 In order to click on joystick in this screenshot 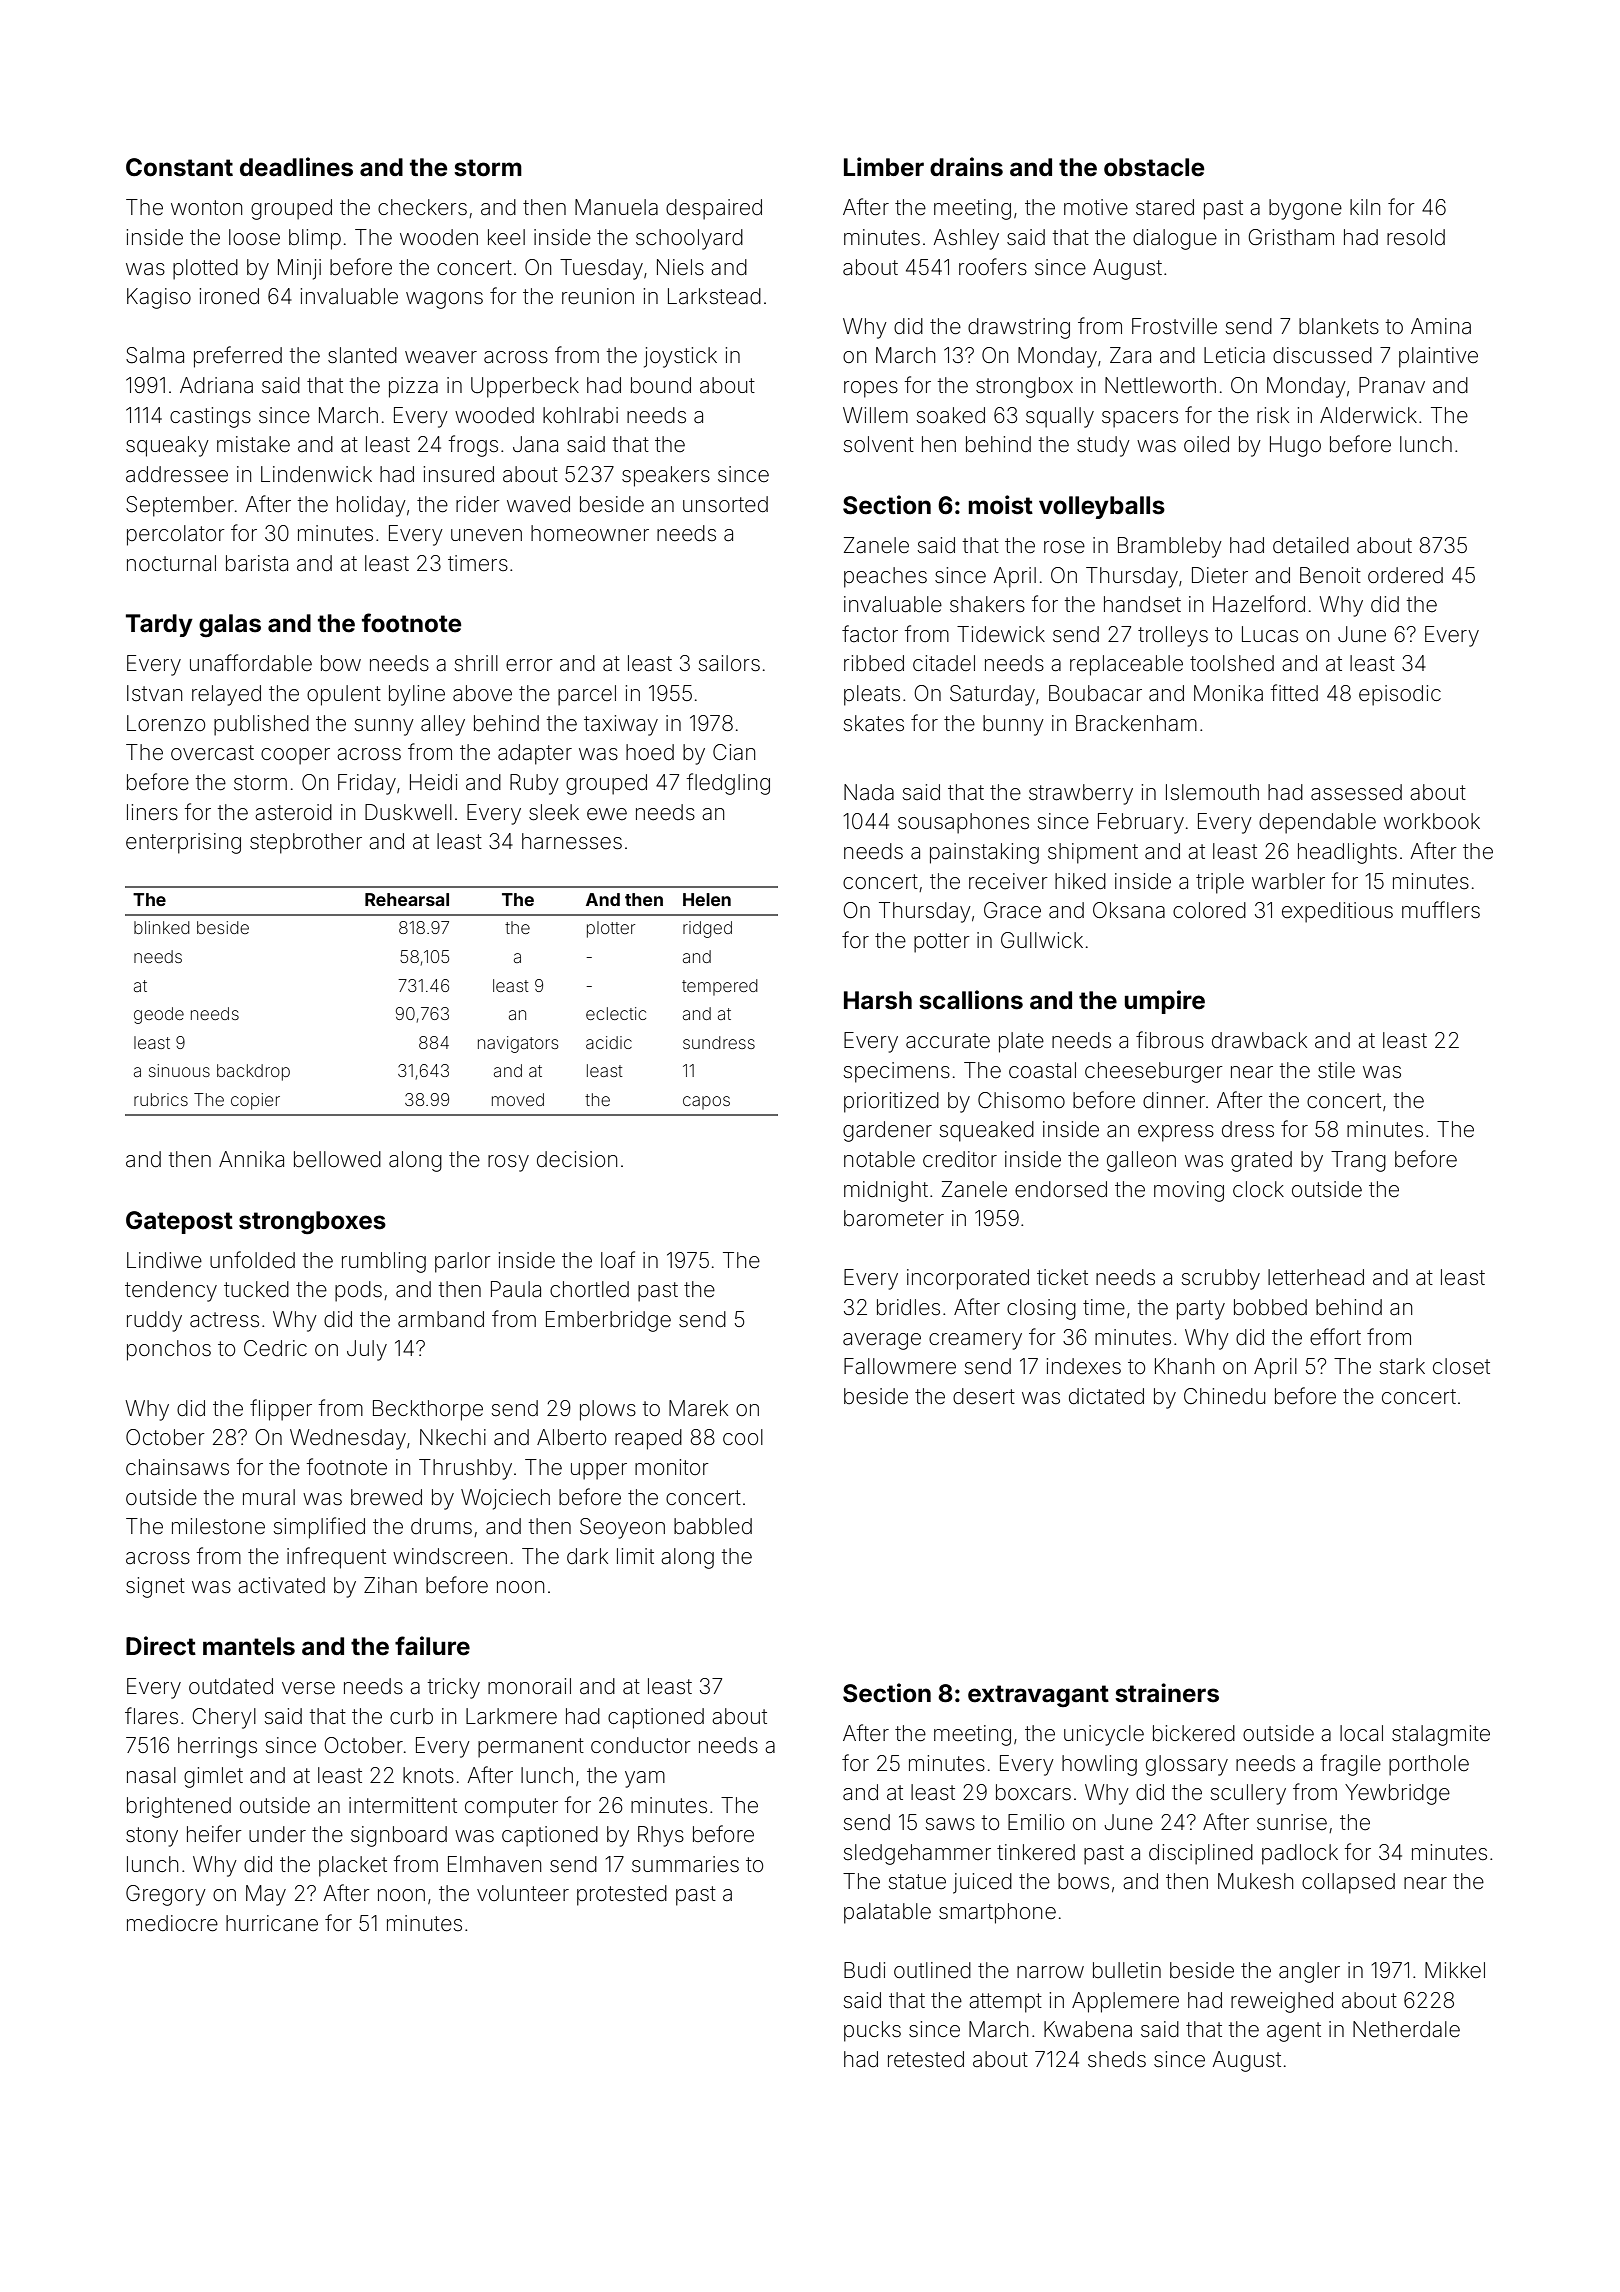, I will do `click(680, 357)`.
